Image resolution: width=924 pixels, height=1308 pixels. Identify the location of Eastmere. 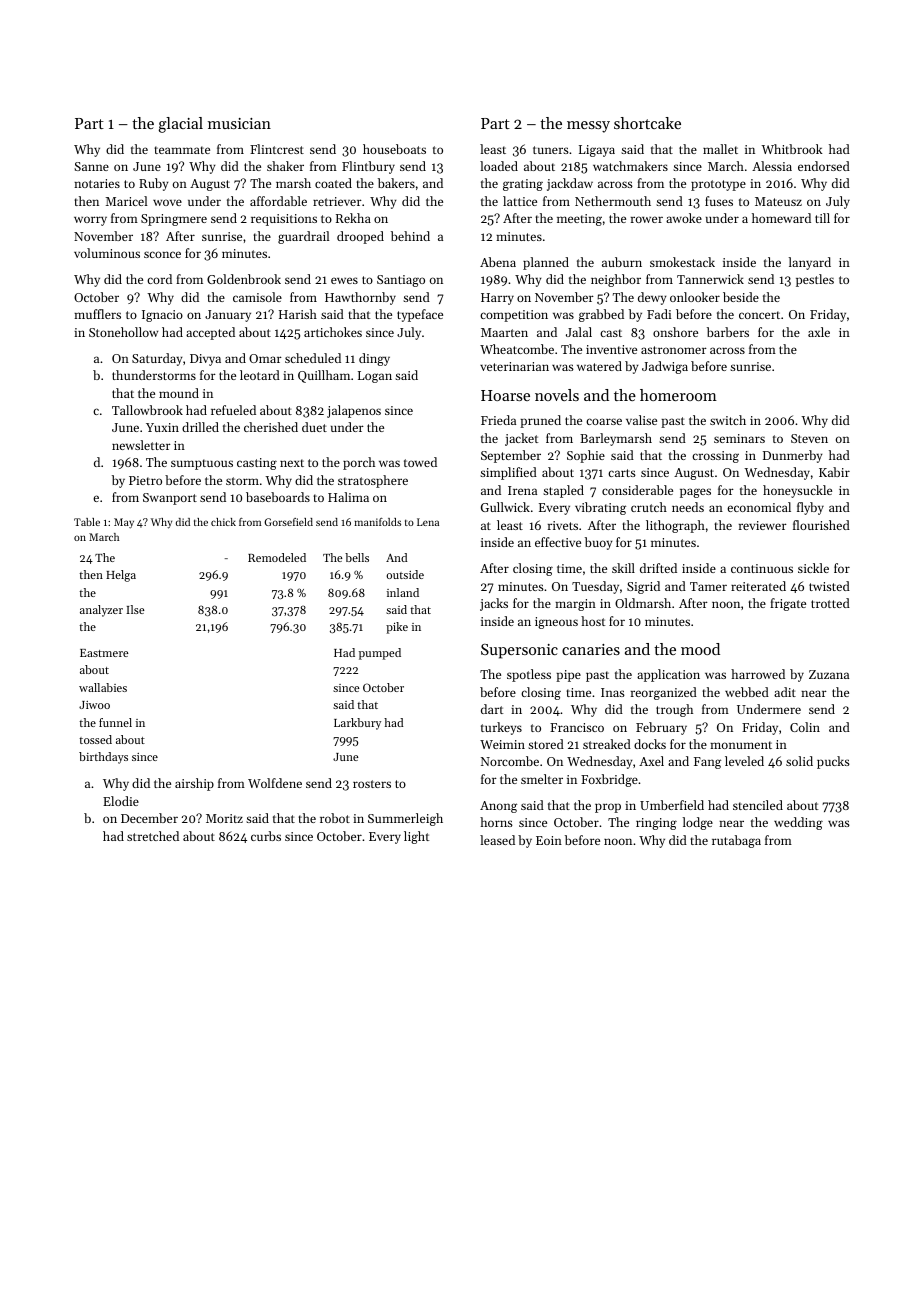
(104, 653).
